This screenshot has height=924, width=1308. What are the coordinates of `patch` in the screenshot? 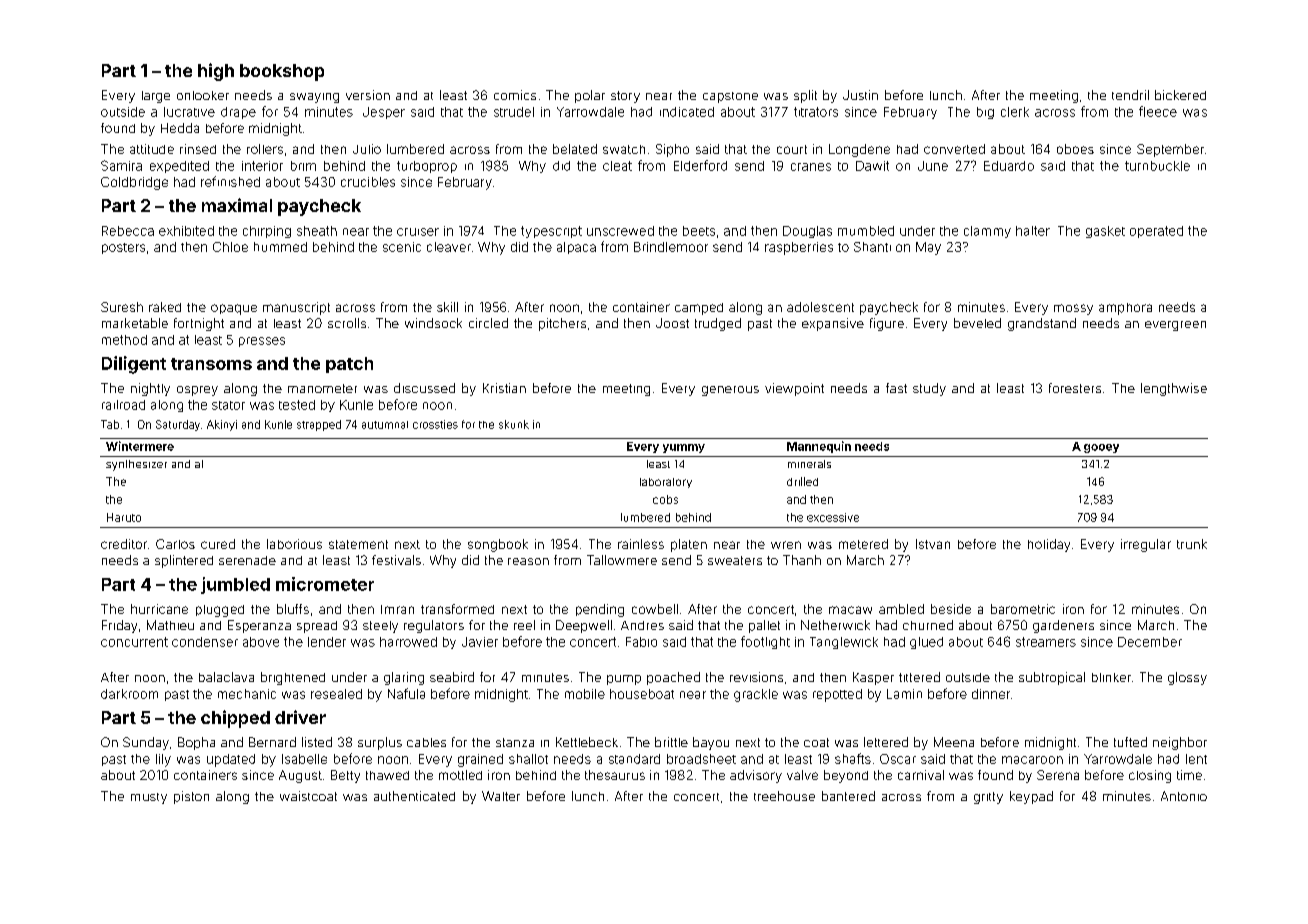 It's located at (349, 365).
